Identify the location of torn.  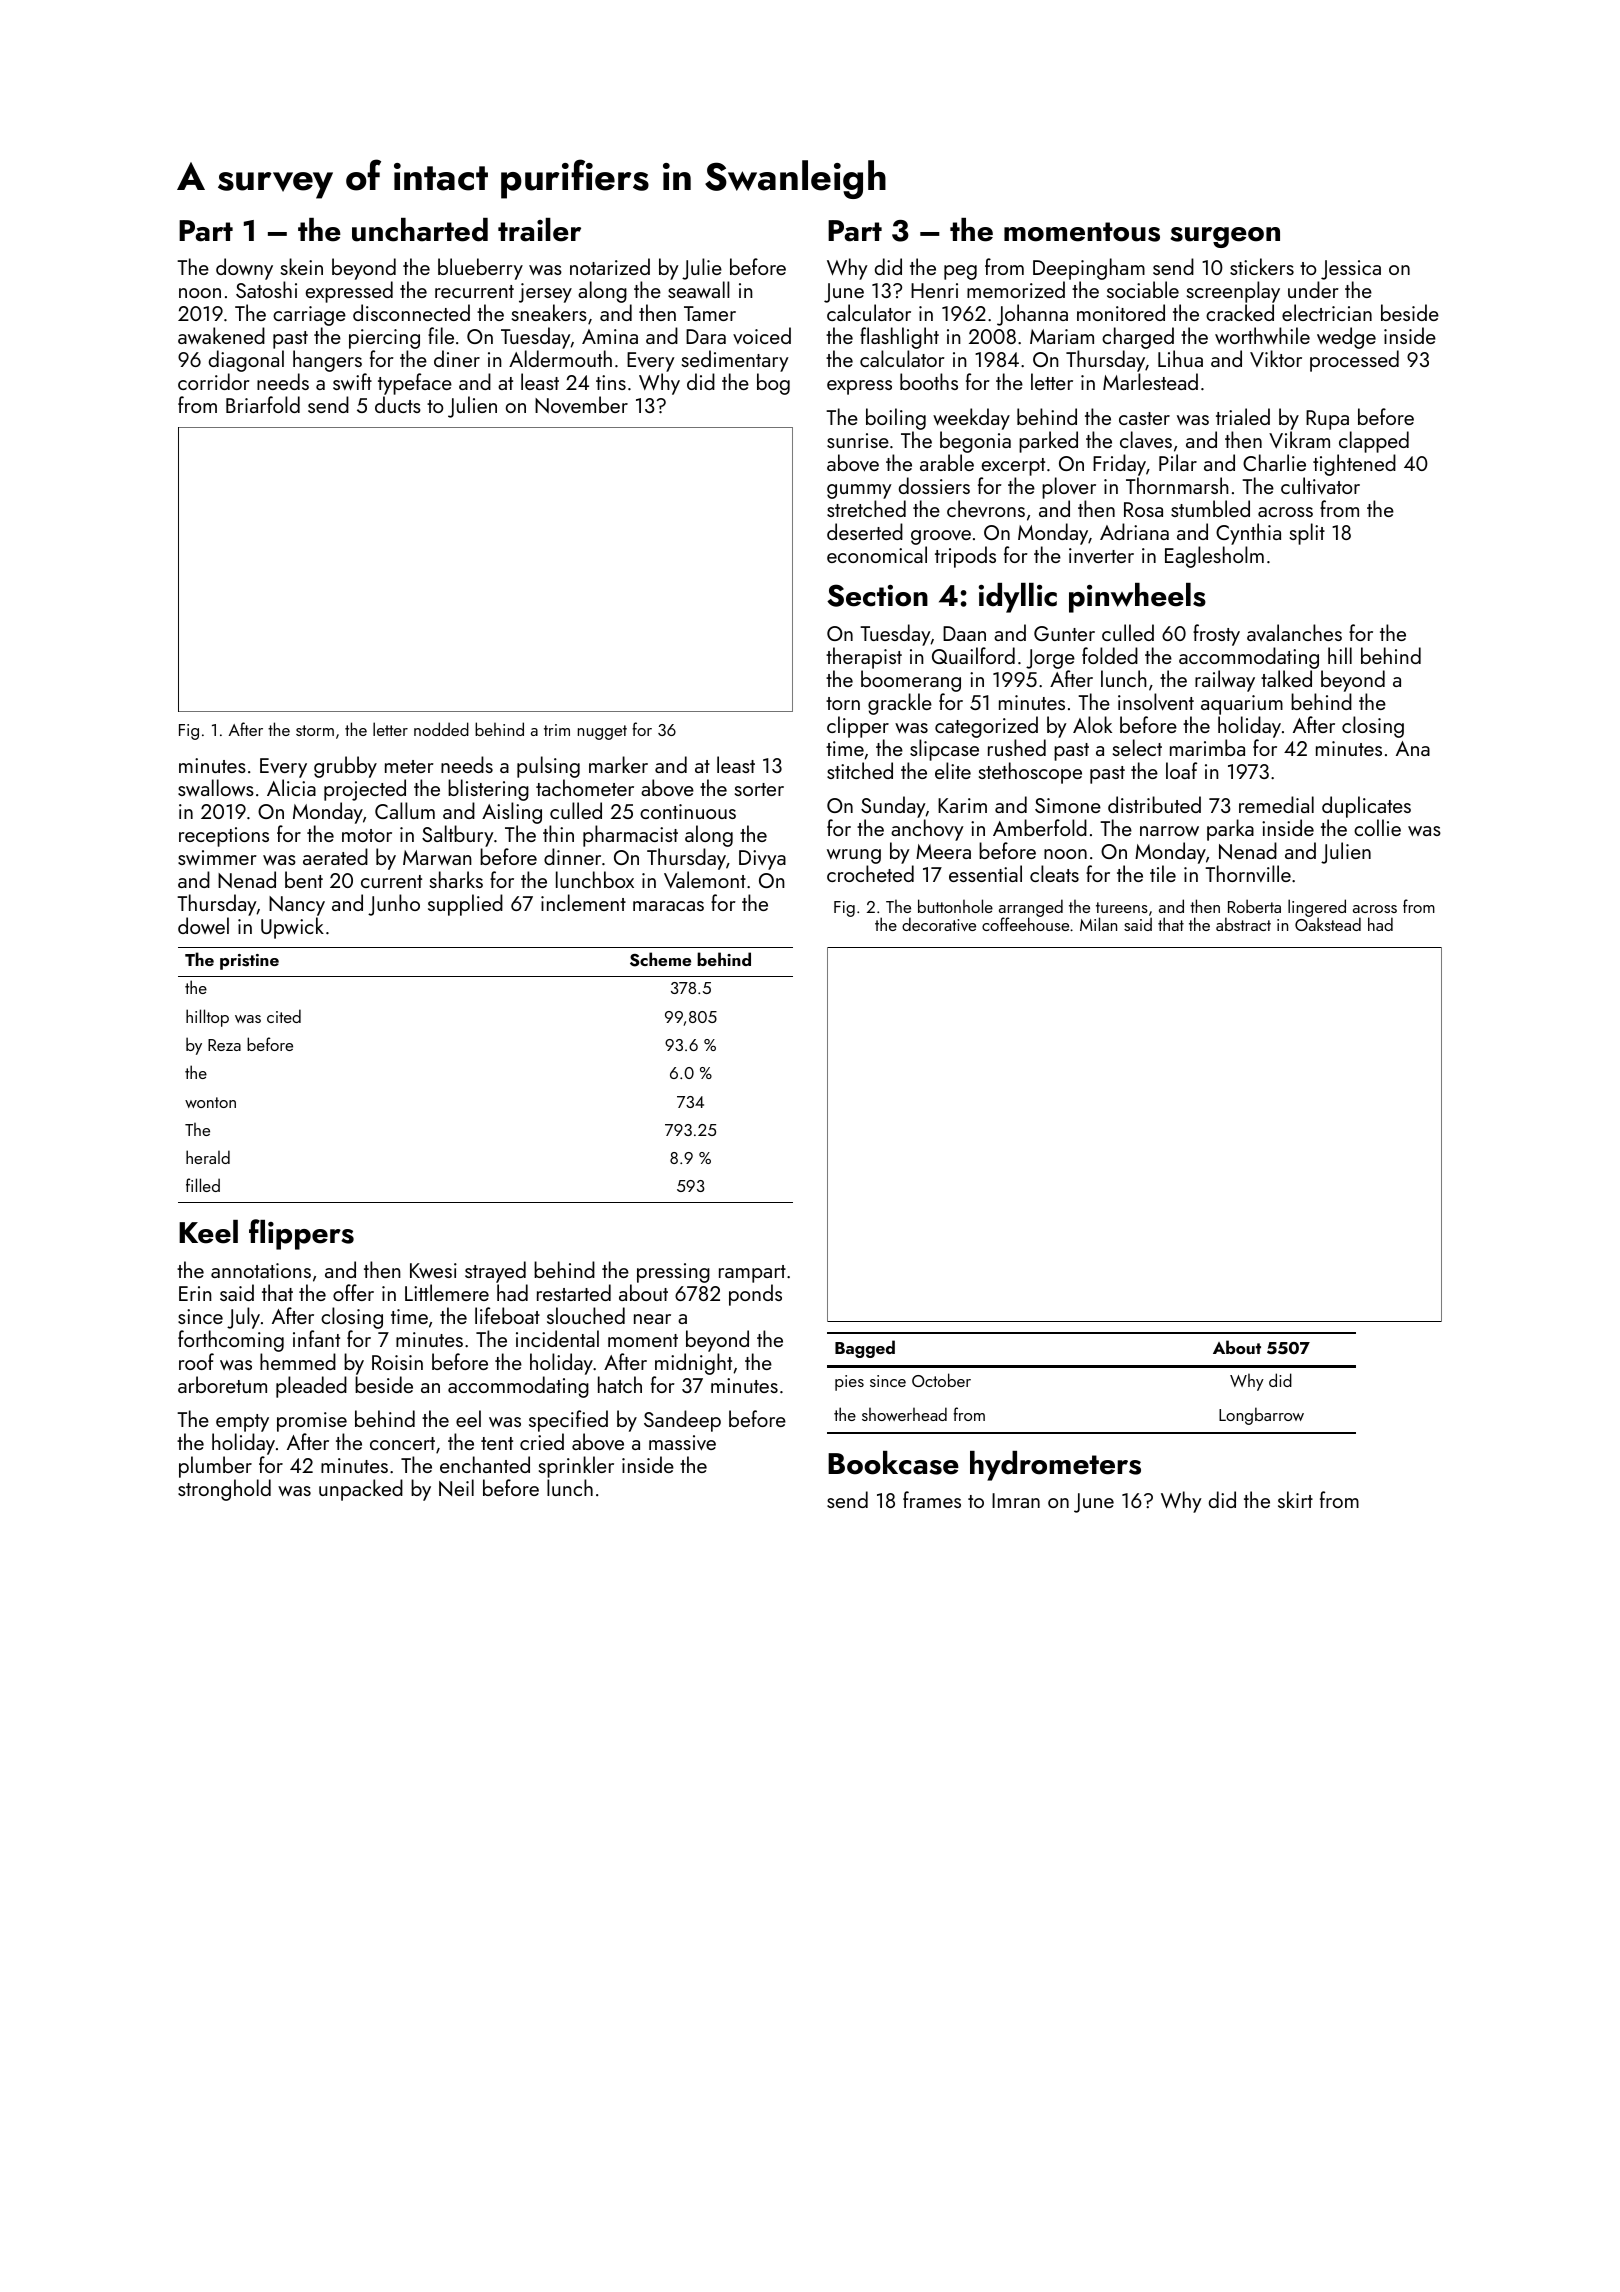
(843, 703).
